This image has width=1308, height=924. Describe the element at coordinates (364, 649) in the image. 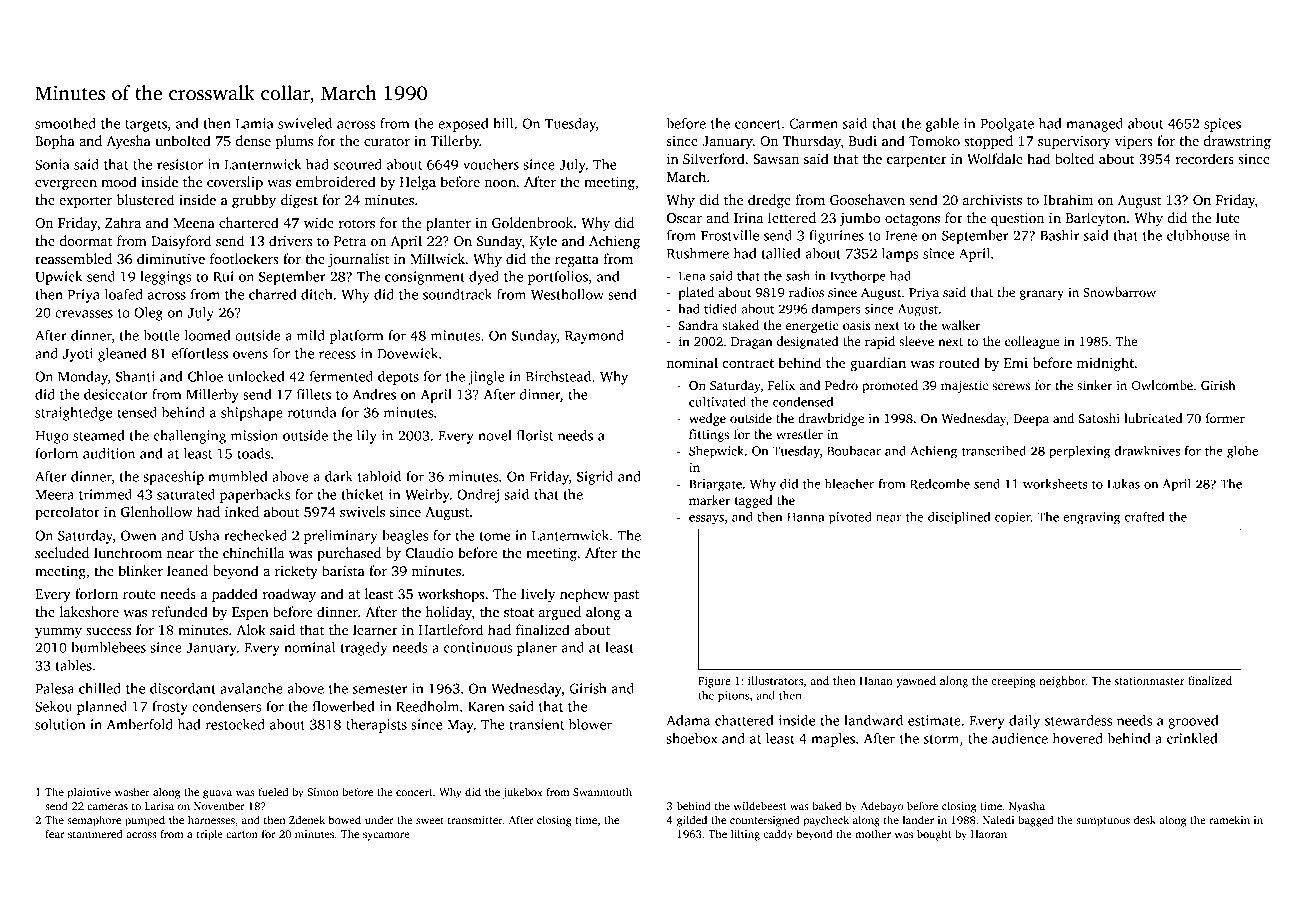

I see `tragedy` at that location.
